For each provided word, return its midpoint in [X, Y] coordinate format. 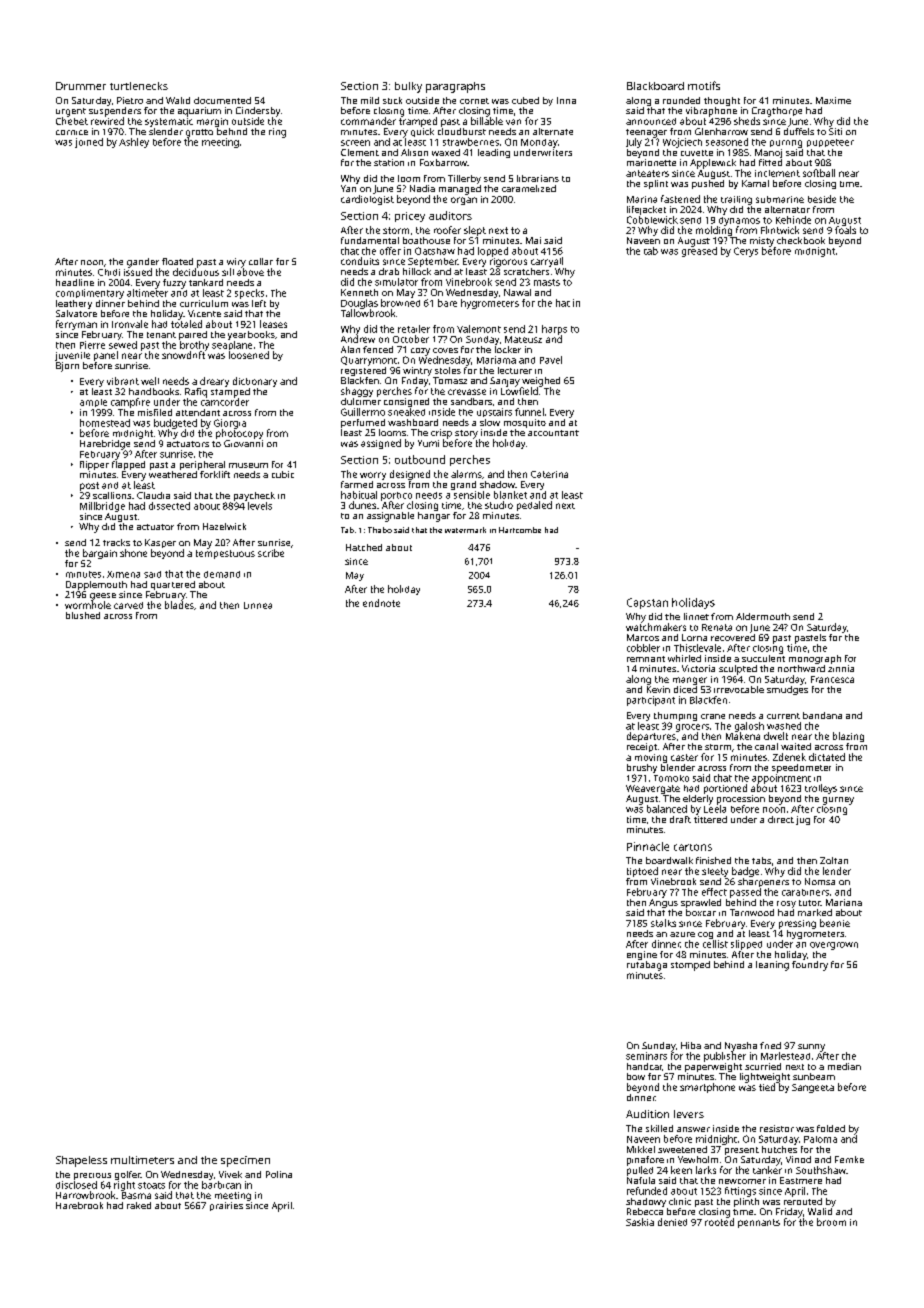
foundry [810, 966]
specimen [245, 1161]
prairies [226, 1206]
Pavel [551, 360]
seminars [646, 1056]
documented [222, 100]
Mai [533, 240]
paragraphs [455, 87]
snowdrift [183, 355]
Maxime [833, 100]
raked [139, 1205]
